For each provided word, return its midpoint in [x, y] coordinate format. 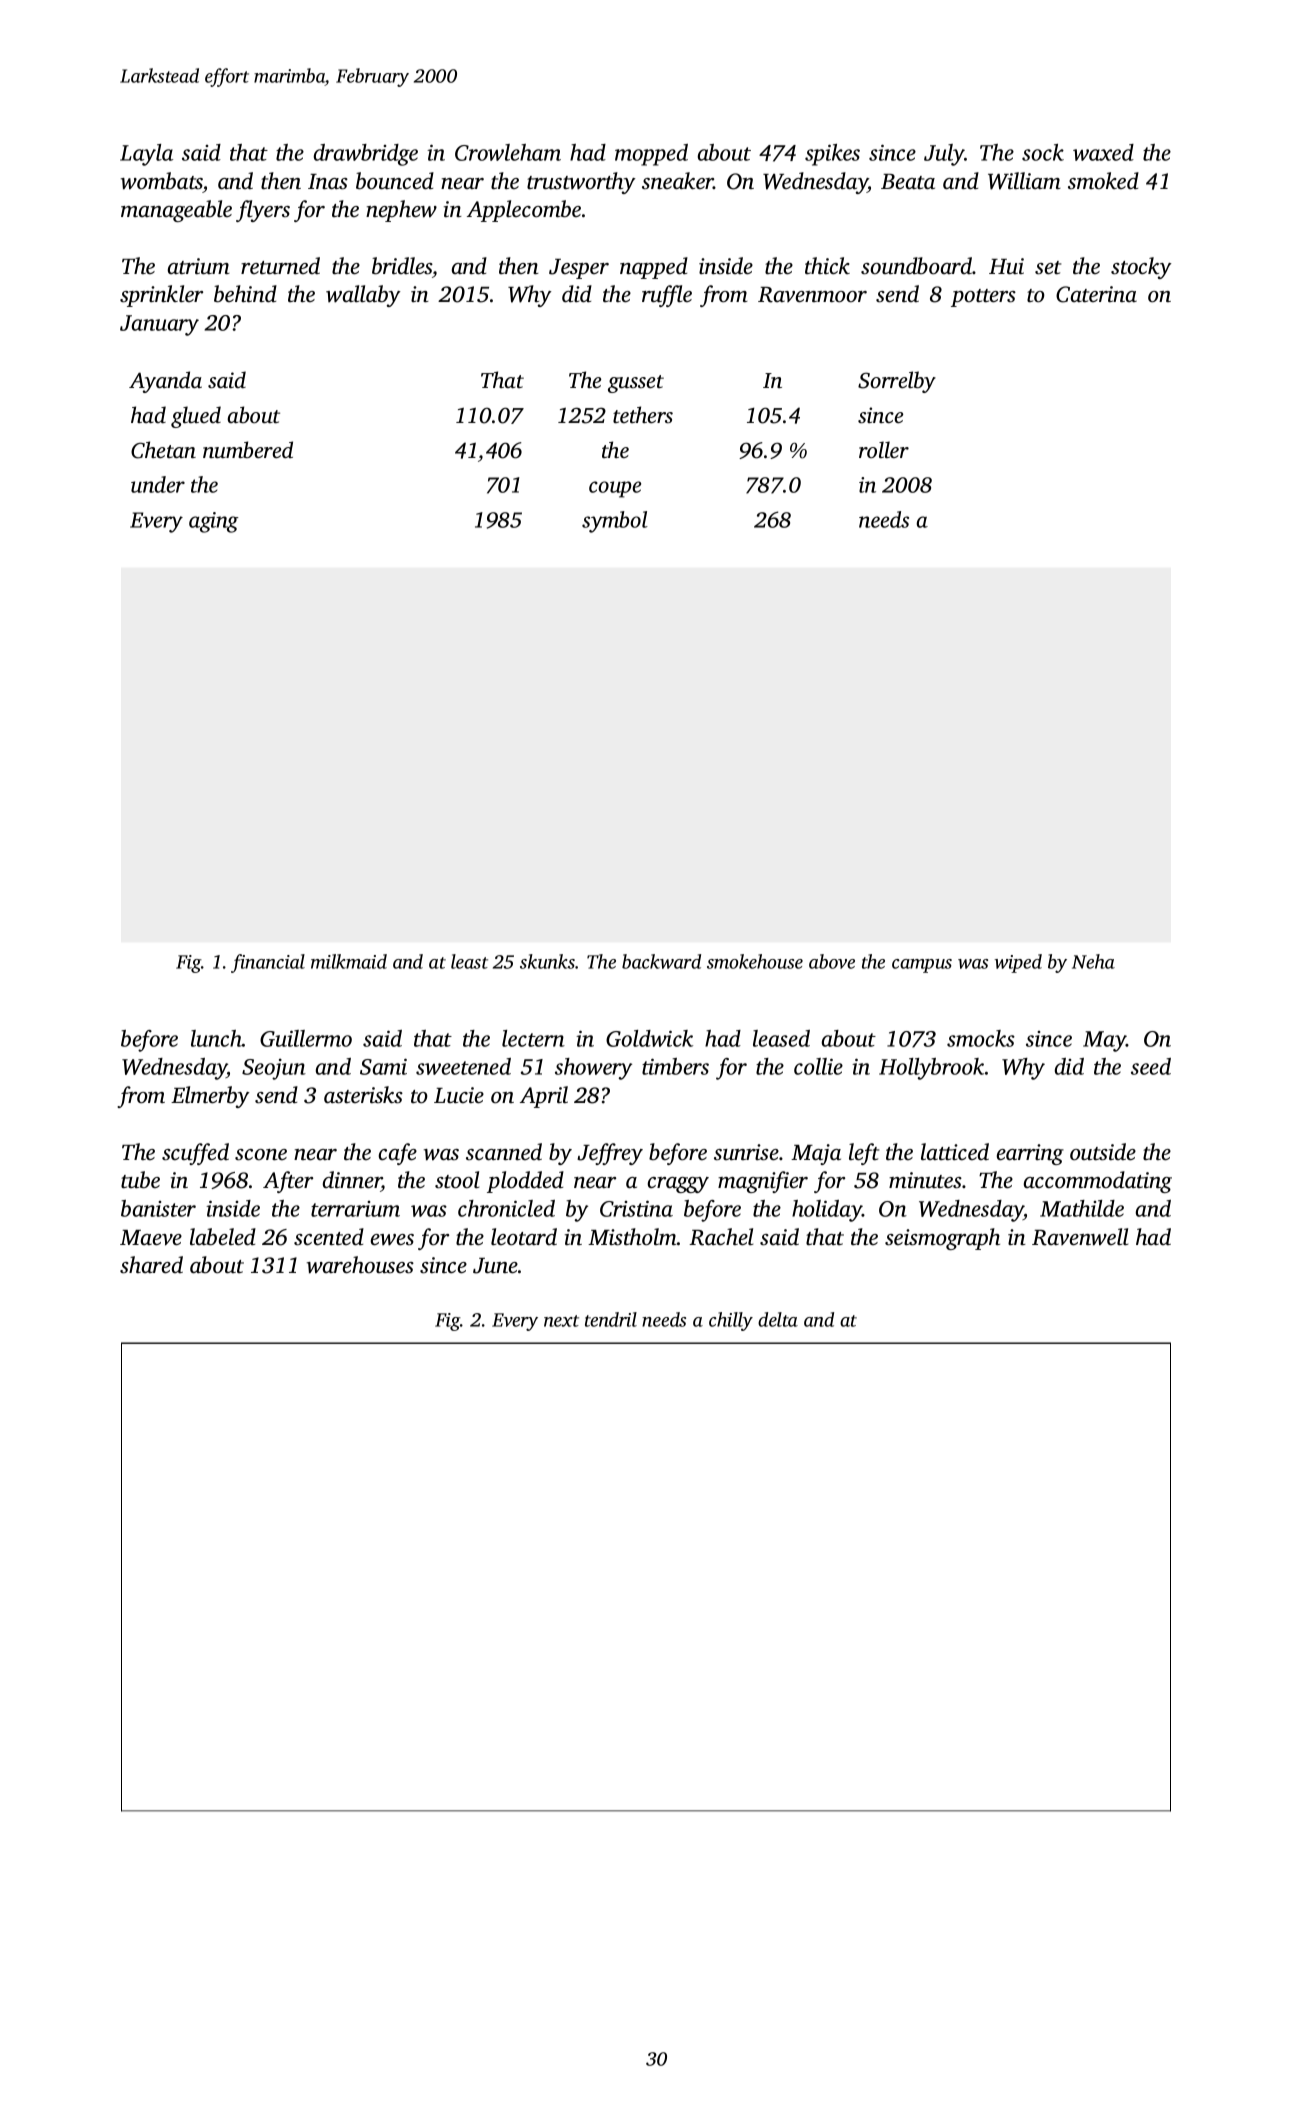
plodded [525, 1182]
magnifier [763, 1182]
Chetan [163, 450]
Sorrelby [897, 382]
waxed [1103, 152]
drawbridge [366, 155]
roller [884, 449]
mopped [651, 155]
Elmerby [210, 1097]
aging [214, 522]
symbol [615, 522]
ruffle [667, 296]
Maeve [151, 1238]
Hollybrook [931, 1069]
